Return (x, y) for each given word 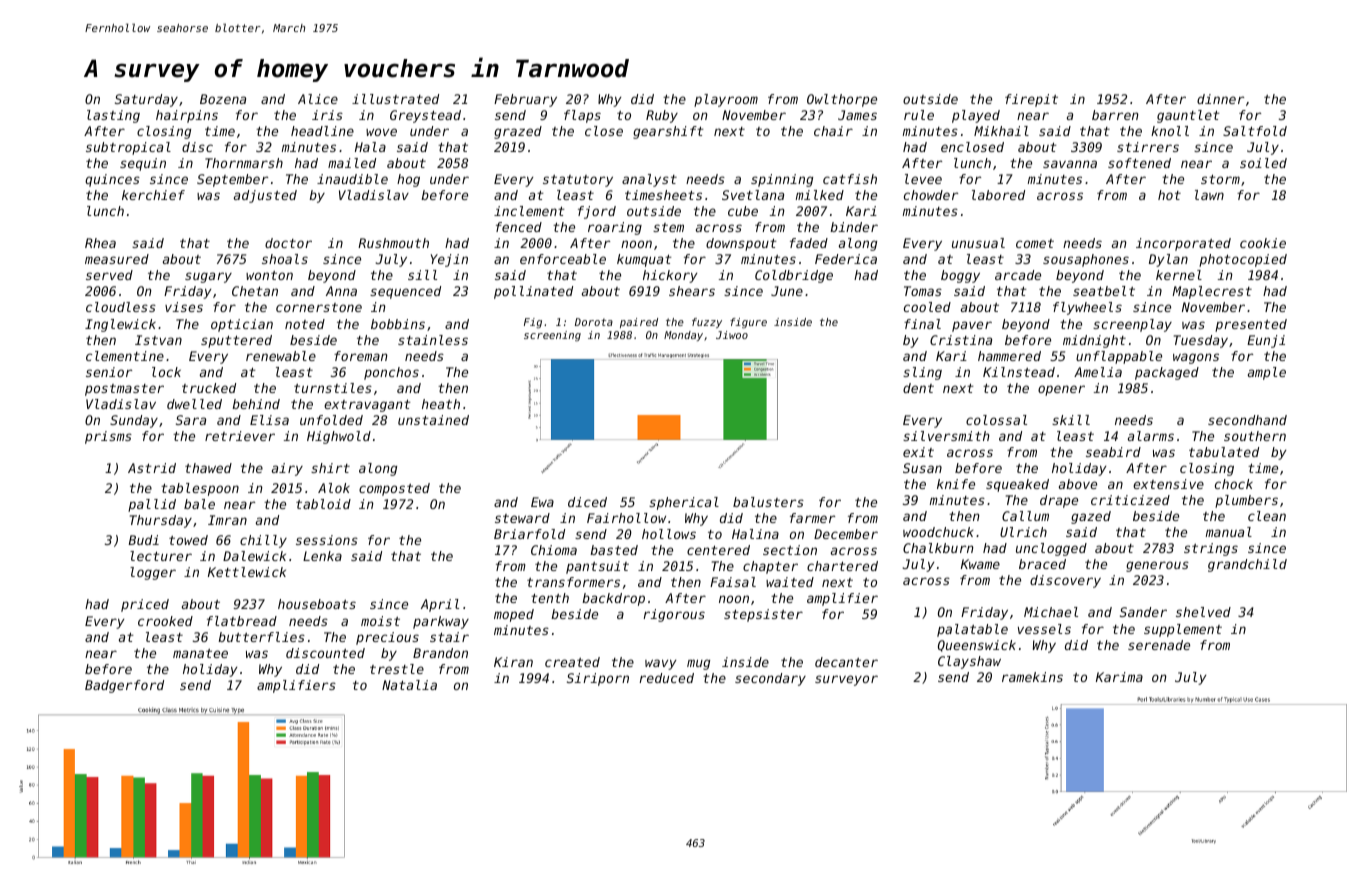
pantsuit (597, 567)
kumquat (644, 260)
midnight (1094, 341)
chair (833, 131)
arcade (1018, 275)
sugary (208, 277)
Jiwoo (732, 335)
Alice (318, 99)
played (976, 116)
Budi (143, 540)
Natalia (409, 685)
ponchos (391, 373)
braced (1042, 564)
